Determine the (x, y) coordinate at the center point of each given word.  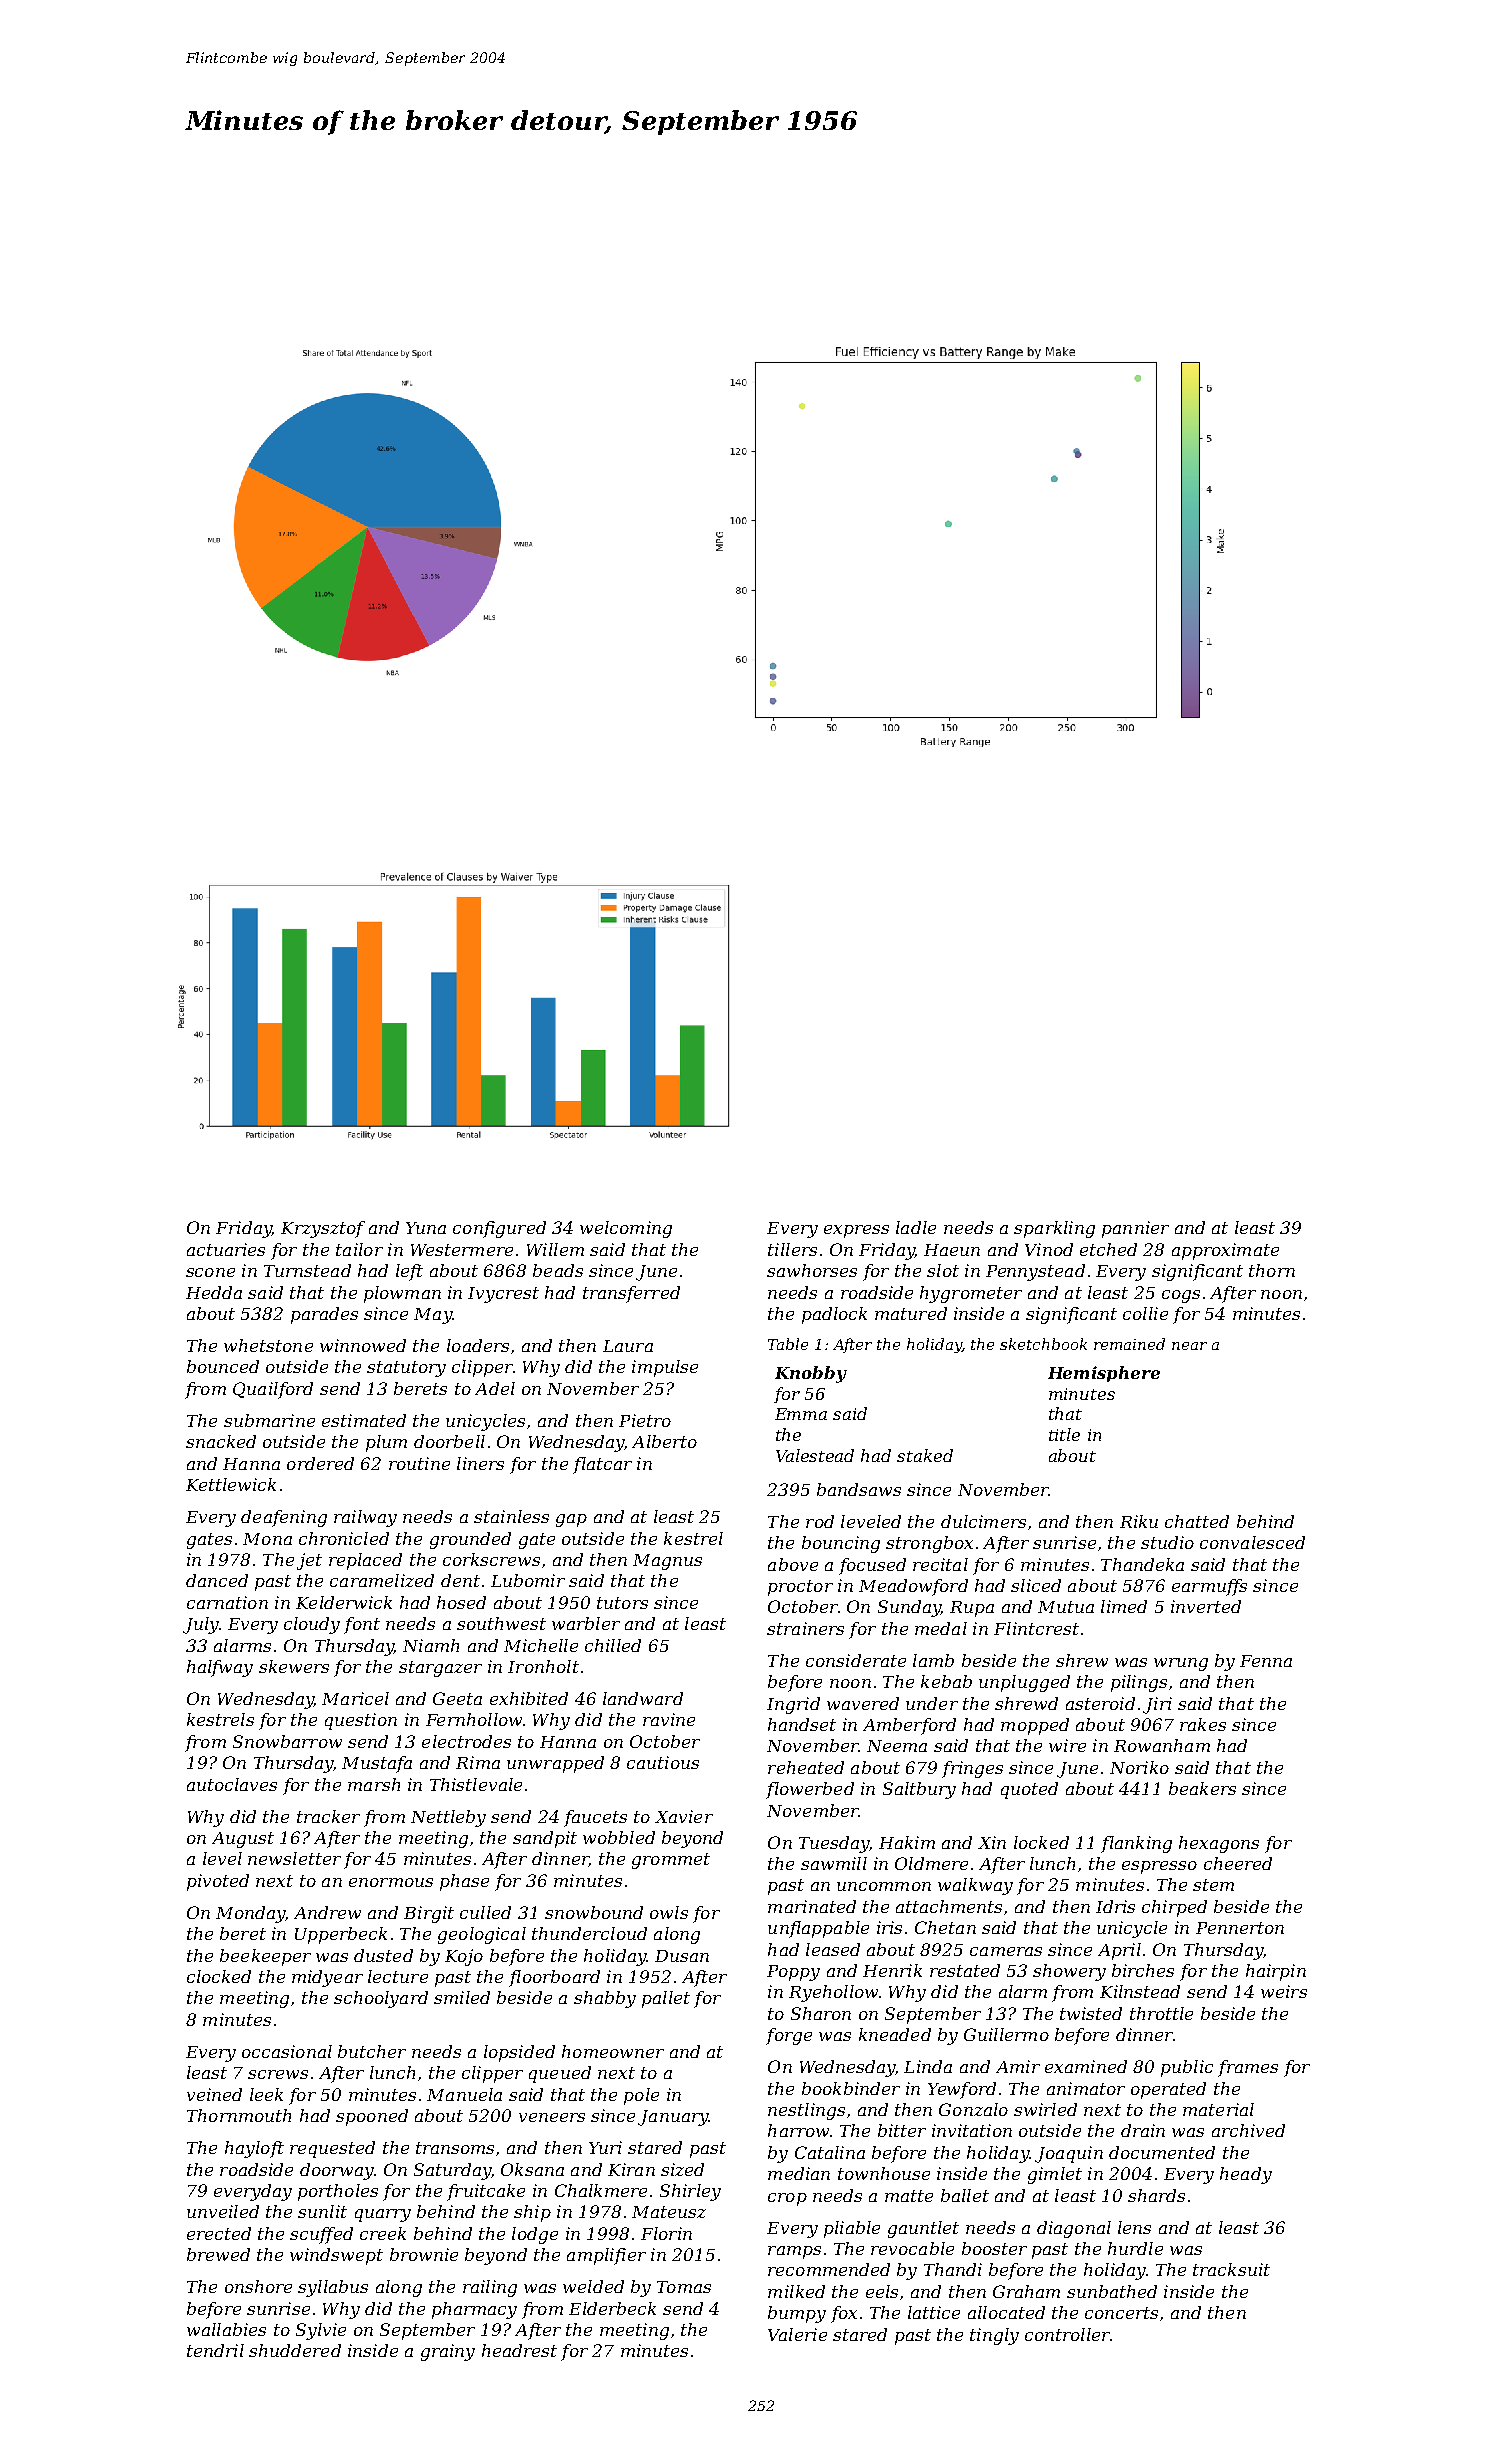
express (856, 1231)
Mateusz (669, 2212)
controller (1067, 2334)
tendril (215, 2350)
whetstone (268, 1345)
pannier (1135, 1229)
